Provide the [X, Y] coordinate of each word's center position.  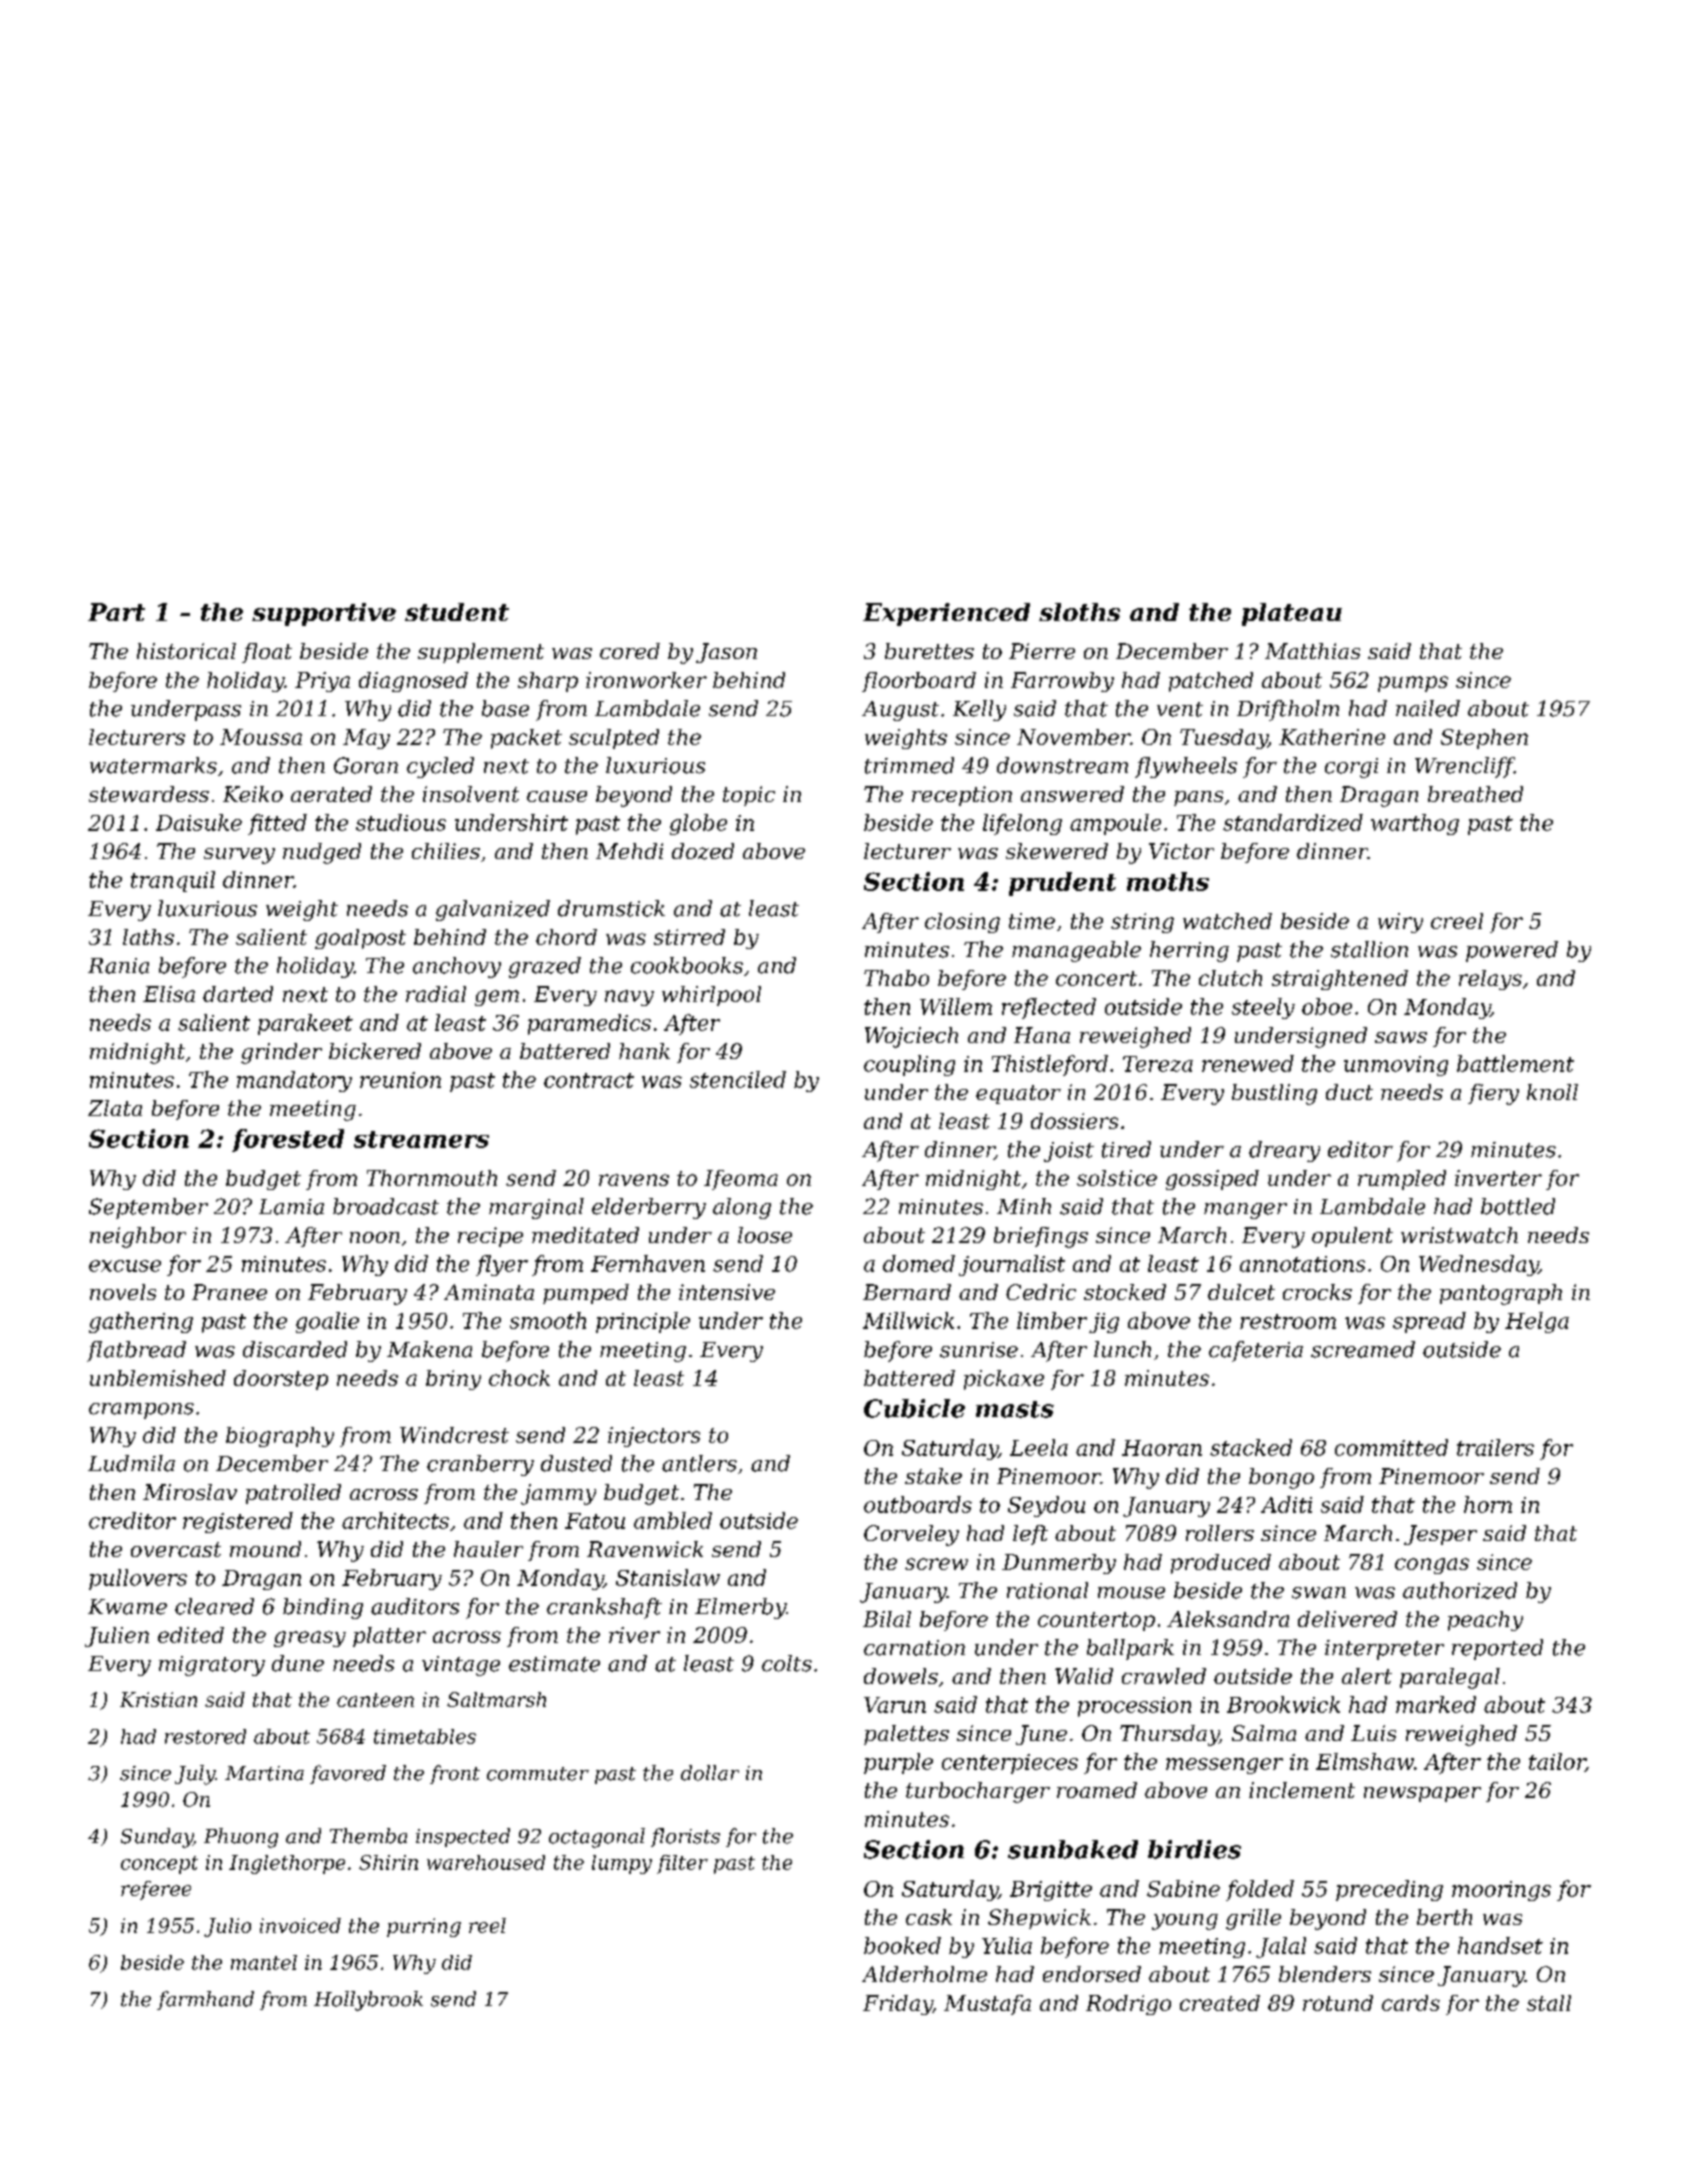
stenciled [738, 1079]
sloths [1079, 612]
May [366, 739]
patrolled [293, 1494]
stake [933, 1476]
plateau [1292, 614]
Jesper [1440, 1535]
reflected [1049, 1008]
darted [238, 994]
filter [682, 1864]
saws [1401, 1037]
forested [288, 1140]
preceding [1389, 1890]
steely [1263, 1008]
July [195, 1775]
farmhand [205, 2000]
